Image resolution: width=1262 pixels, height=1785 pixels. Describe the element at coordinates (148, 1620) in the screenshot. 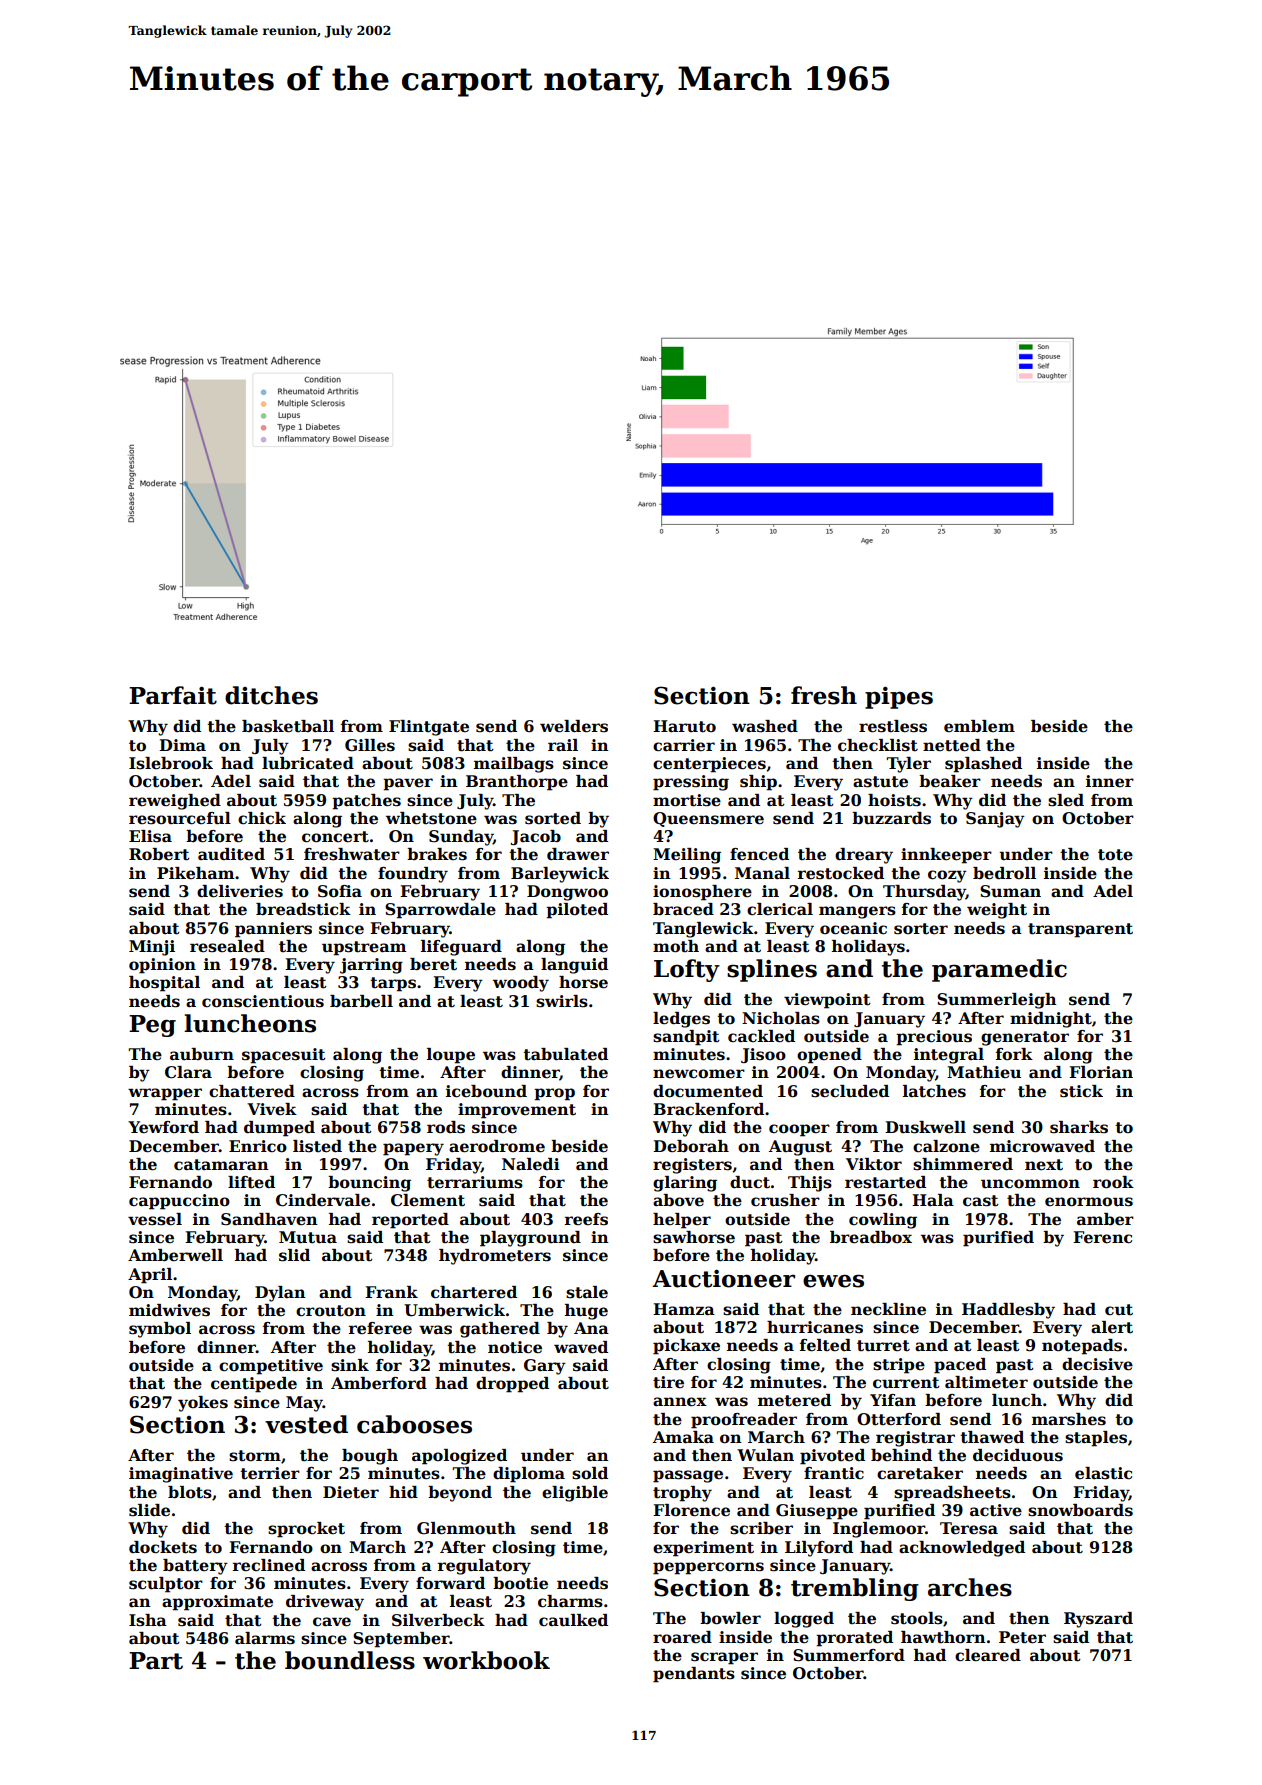

I see `Isha` at that location.
